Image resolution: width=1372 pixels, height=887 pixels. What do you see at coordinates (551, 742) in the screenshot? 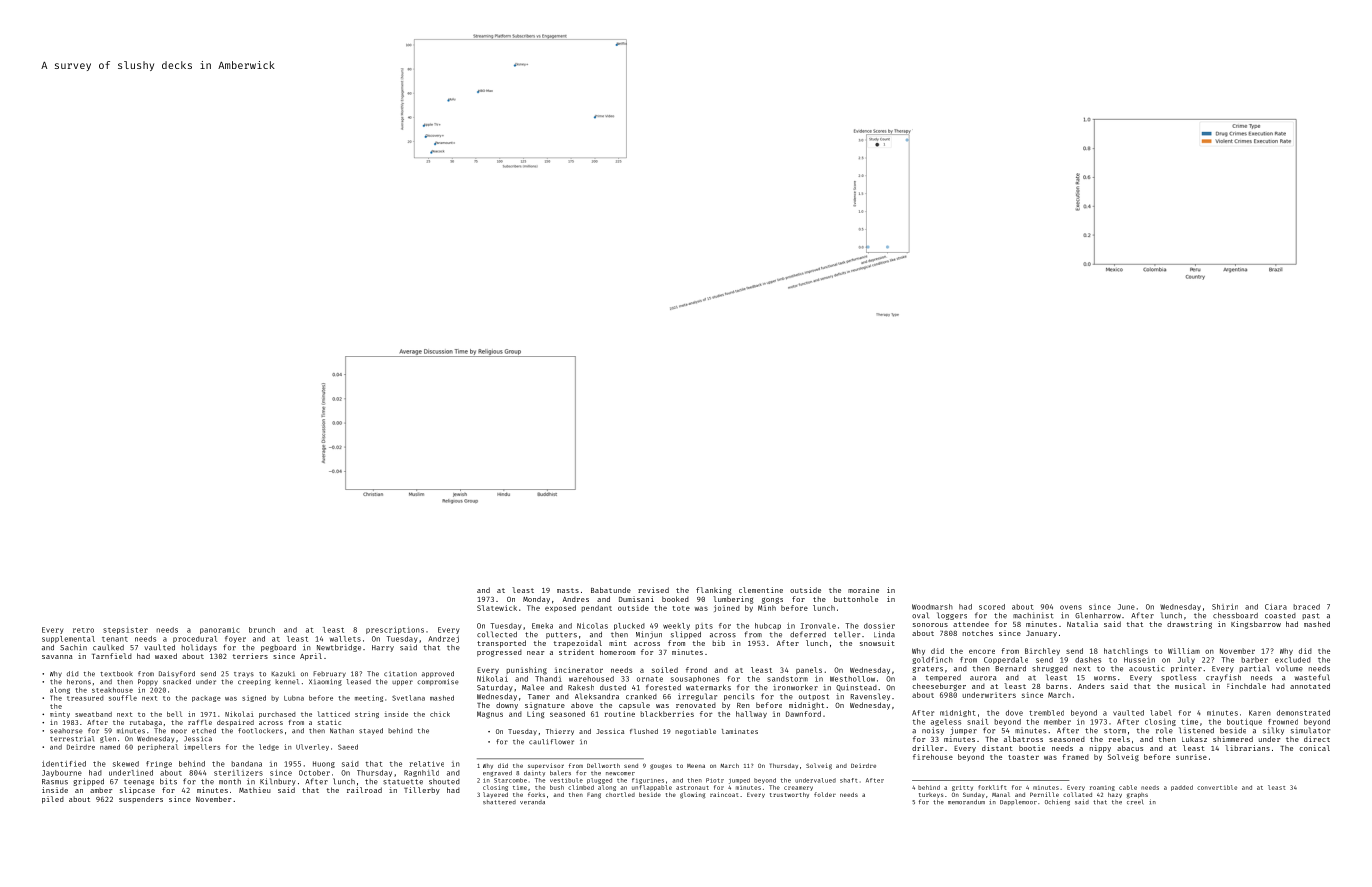
I see `cauliflower` at bounding box center [551, 742].
